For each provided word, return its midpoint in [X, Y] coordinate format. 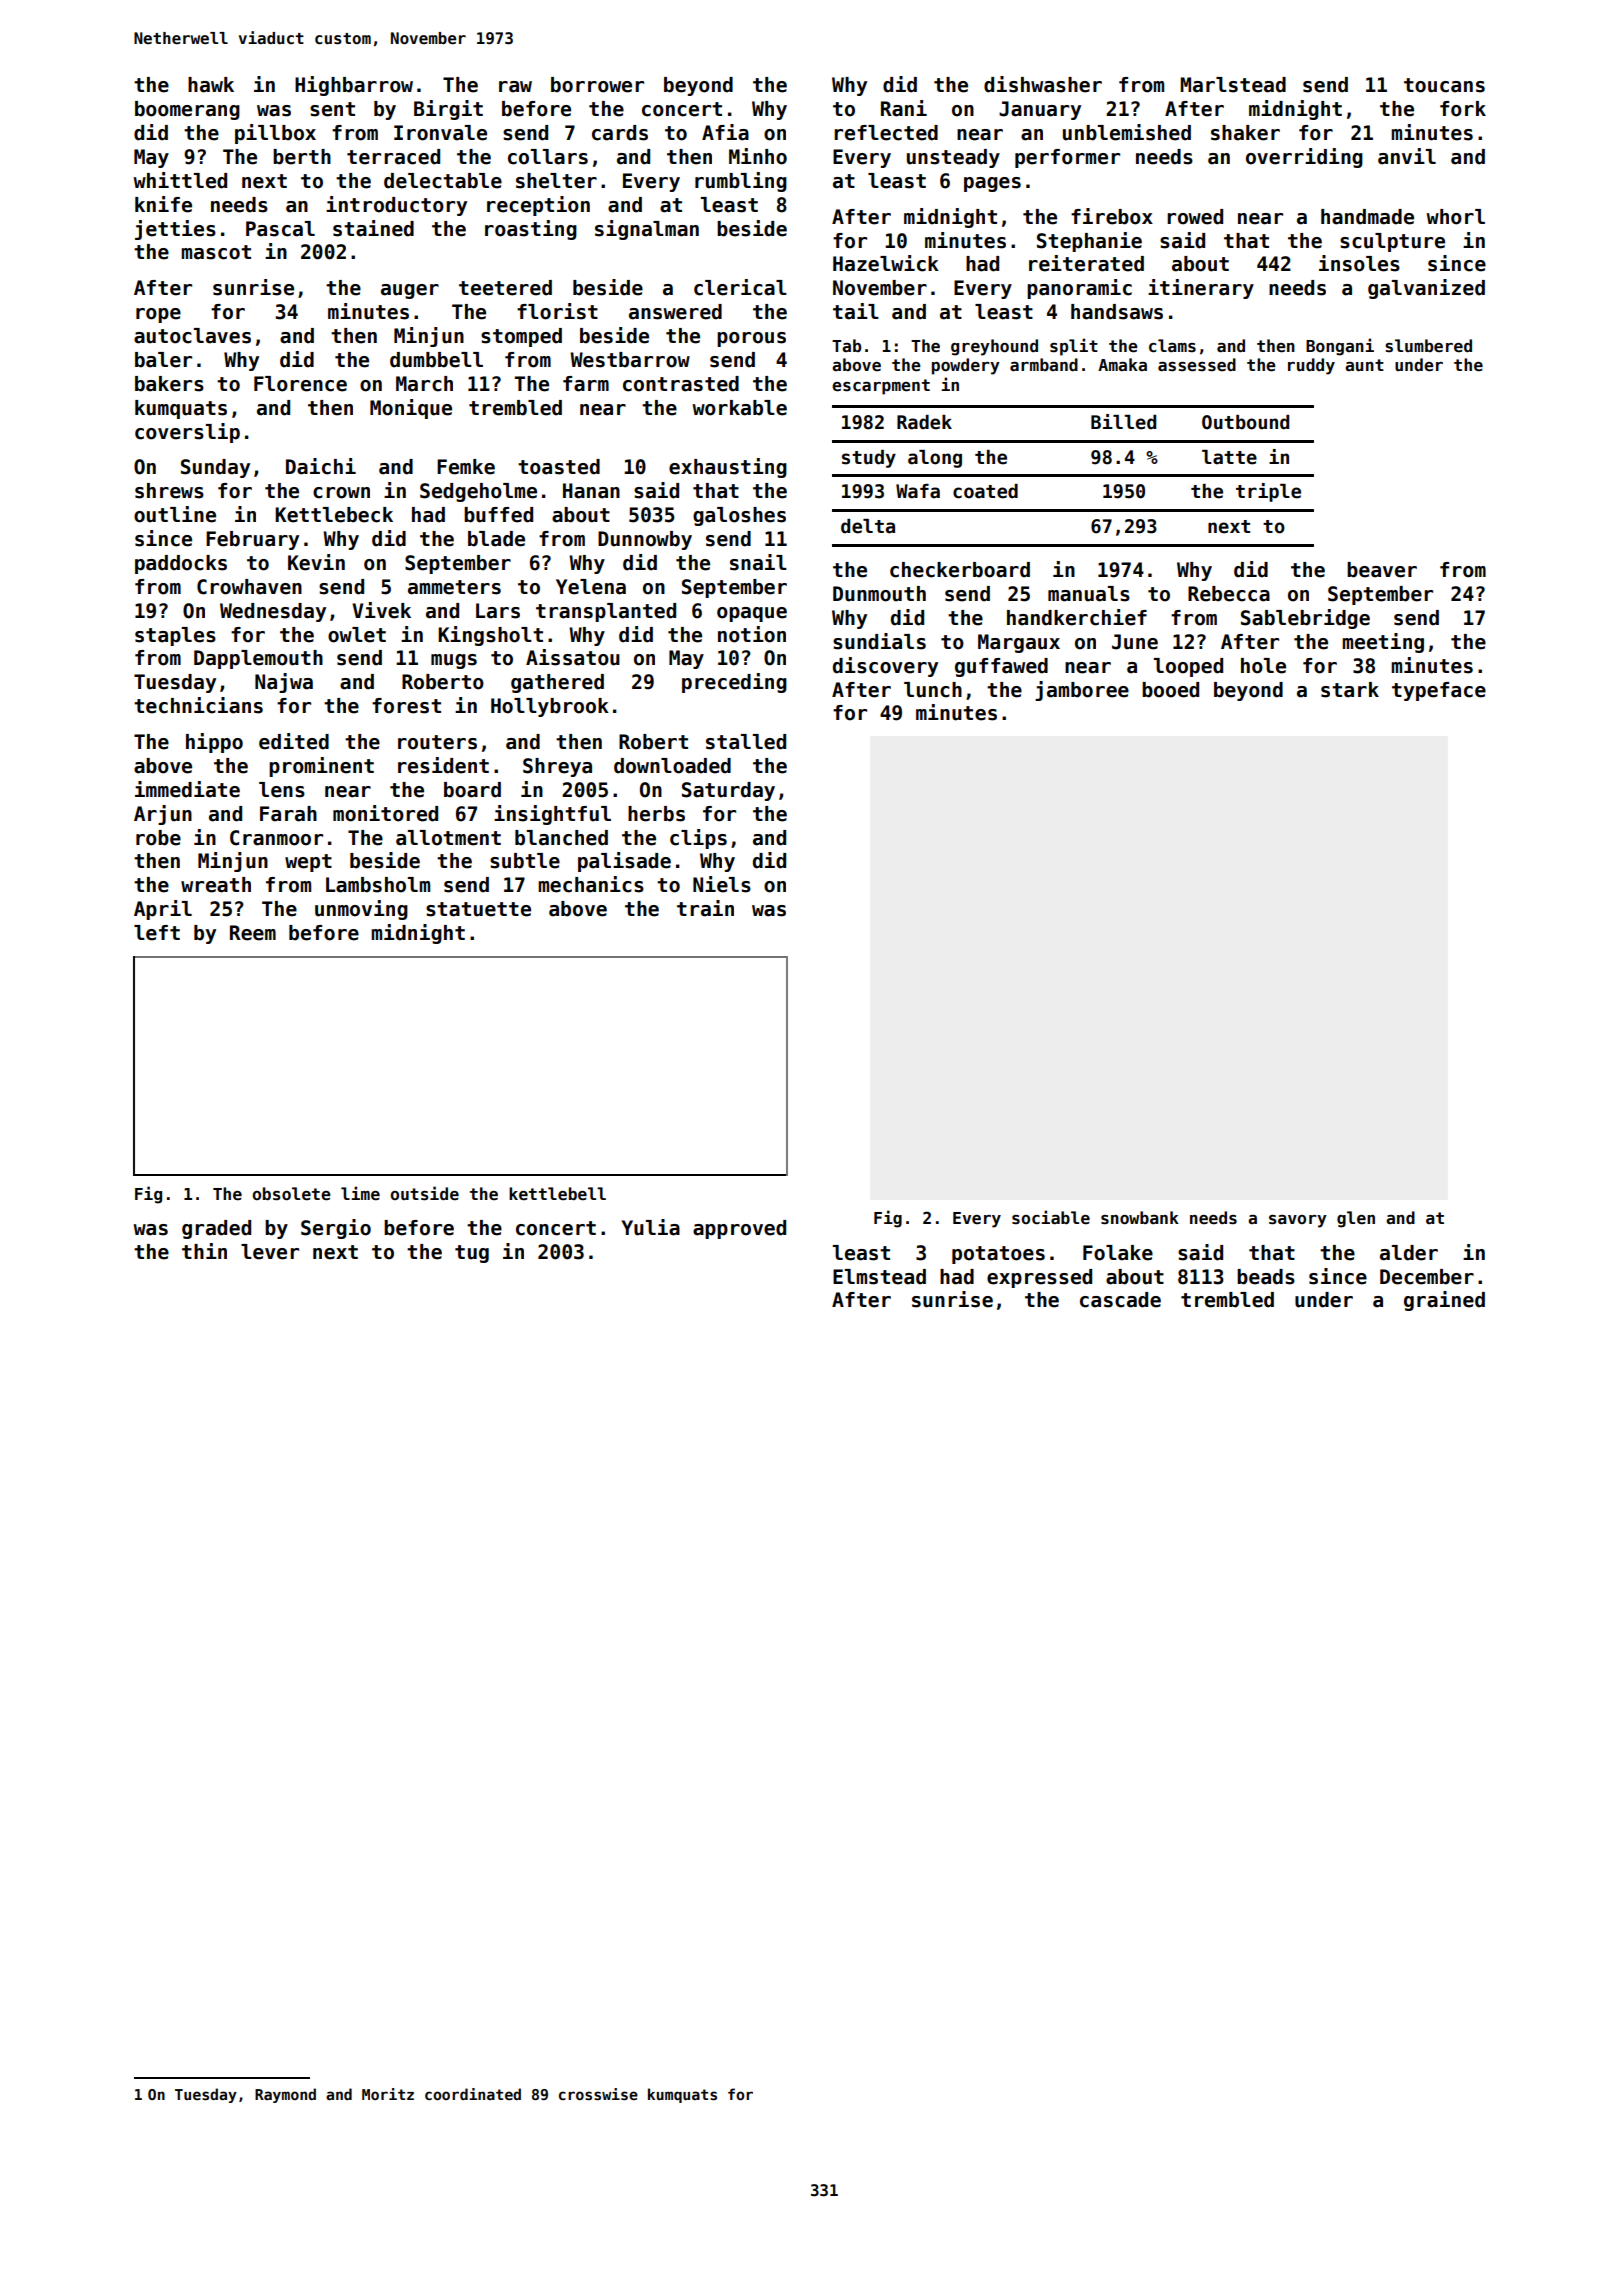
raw [515, 87]
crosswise [598, 2094]
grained [1444, 1301]
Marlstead [1233, 85]
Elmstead [879, 1277]
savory [1298, 1221]
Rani [904, 108]
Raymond [285, 2095]
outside [424, 1193]
